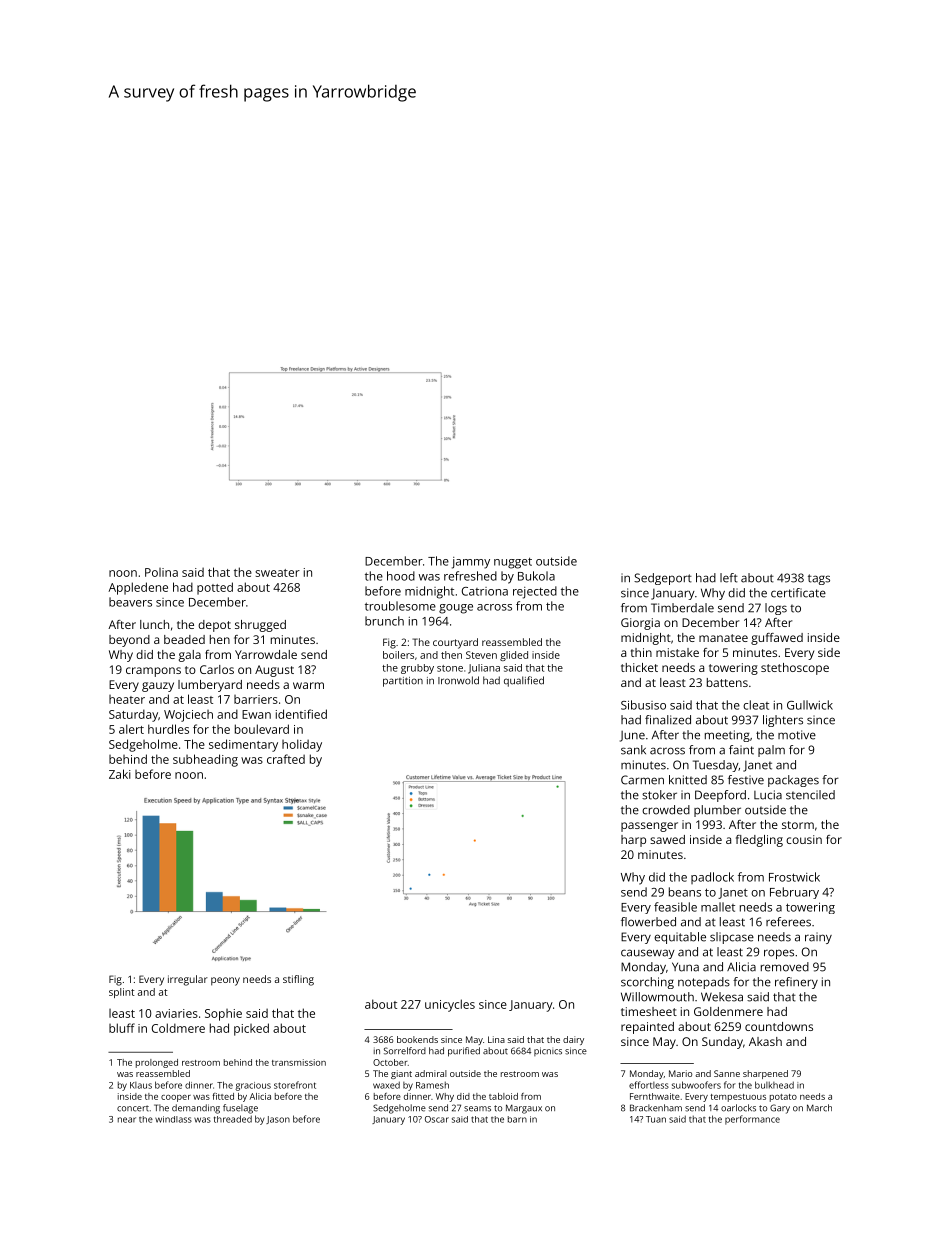 The height and width of the image is (1233, 952). What do you see at coordinates (298, 980) in the image?
I see `stifling` at bounding box center [298, 980].
